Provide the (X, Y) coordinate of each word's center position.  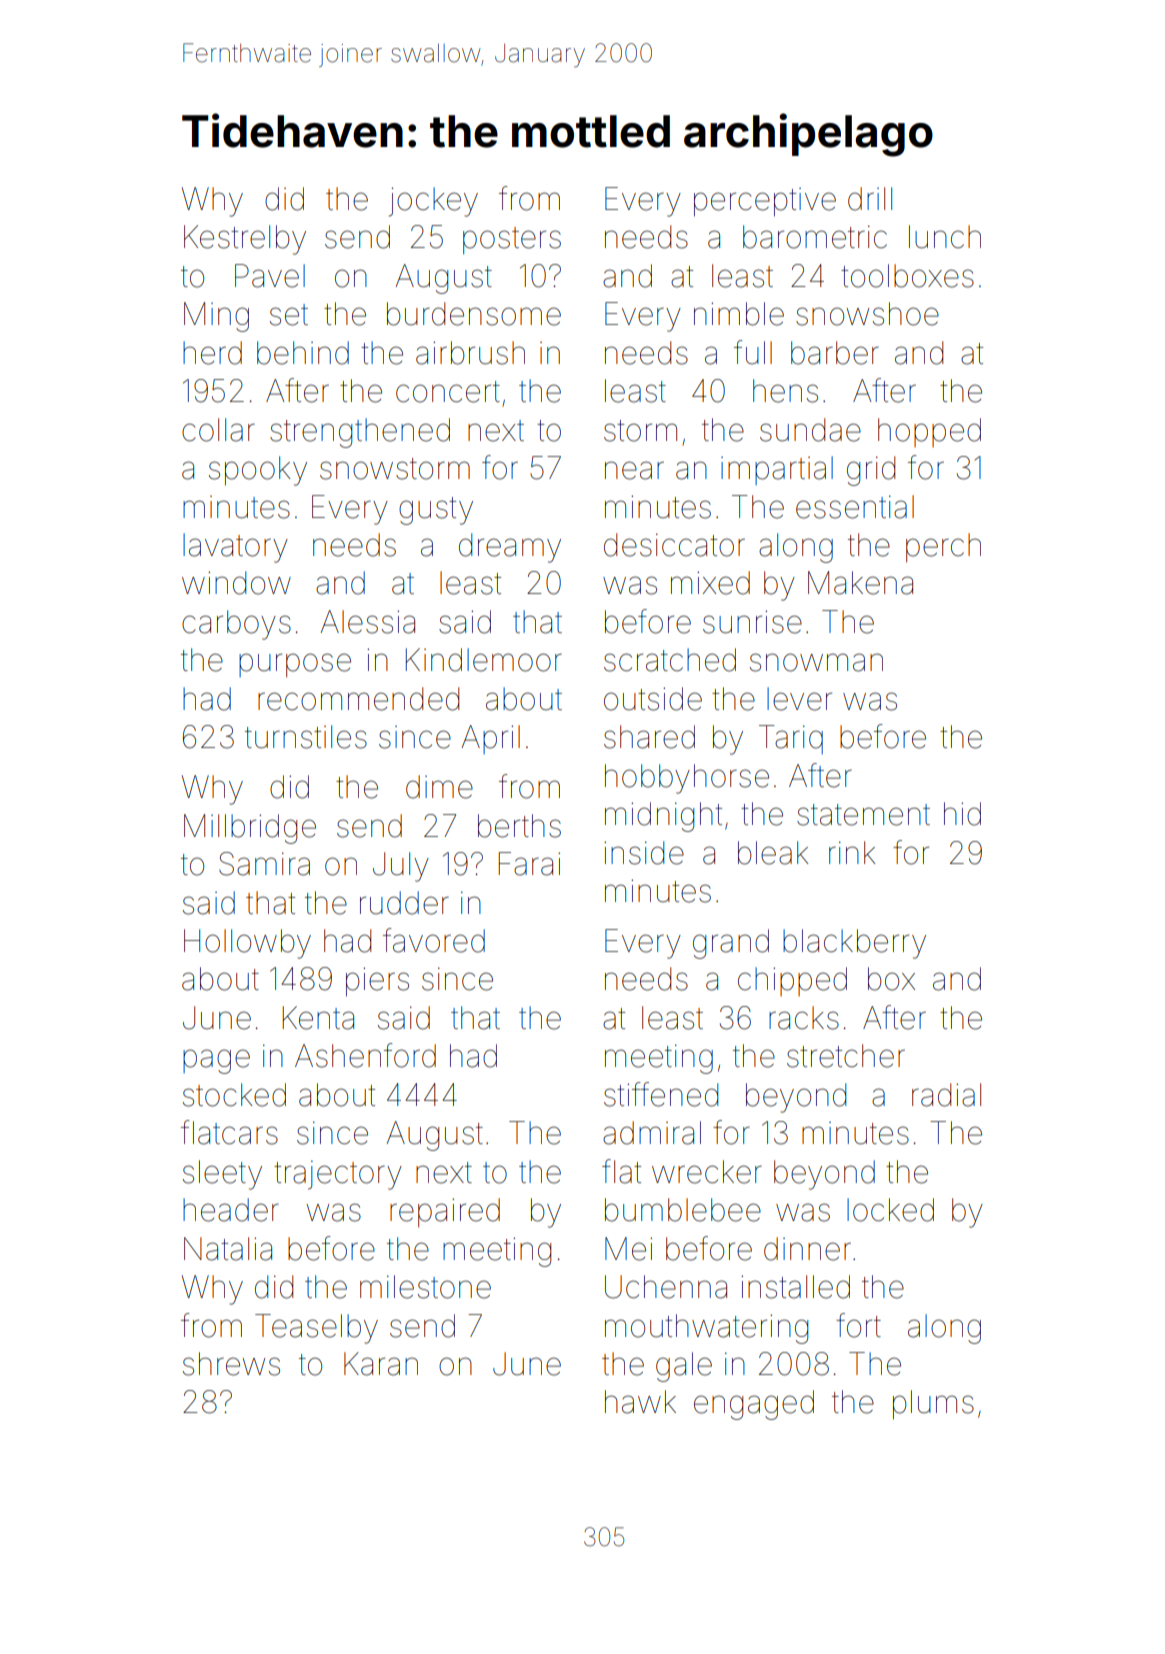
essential (855, 507)
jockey (433, 202)
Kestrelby (245, 240)
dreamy (510, 548)
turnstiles (306, 737)
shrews (231, 1364)
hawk (640, 1402)
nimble (739, 314)
